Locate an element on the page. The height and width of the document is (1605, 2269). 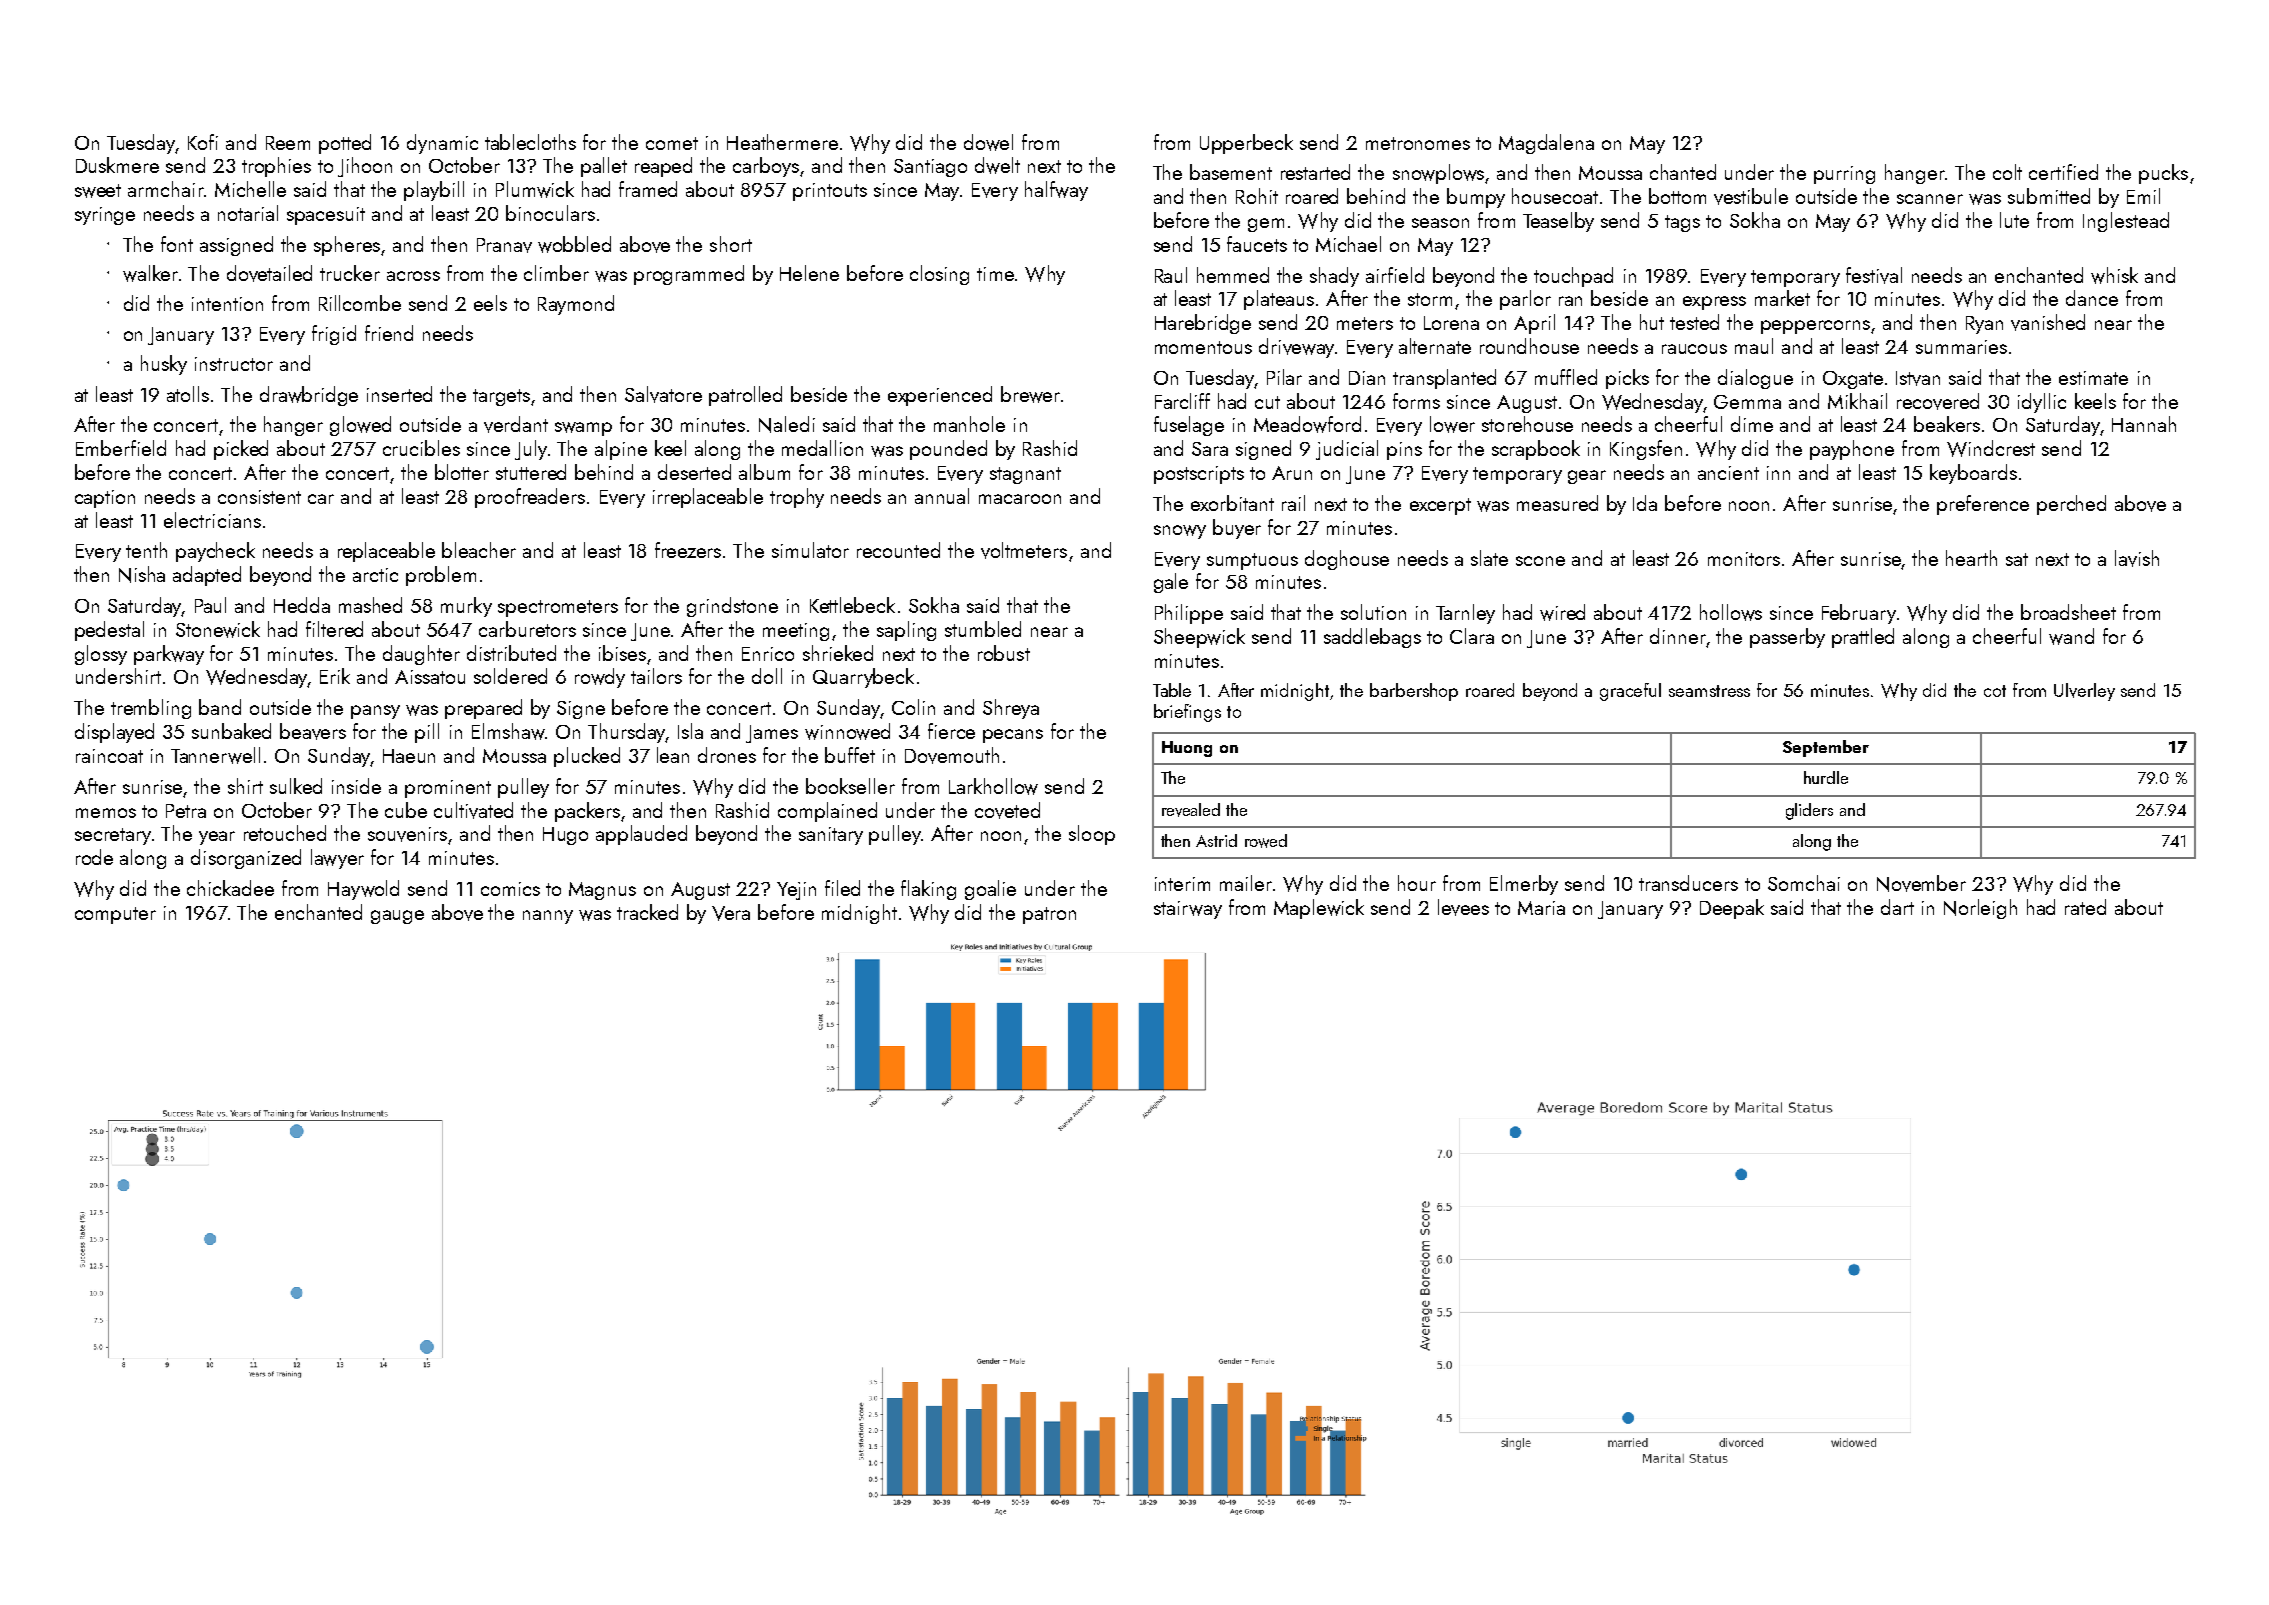
touchpad is located at coordinates (1573, 277).
